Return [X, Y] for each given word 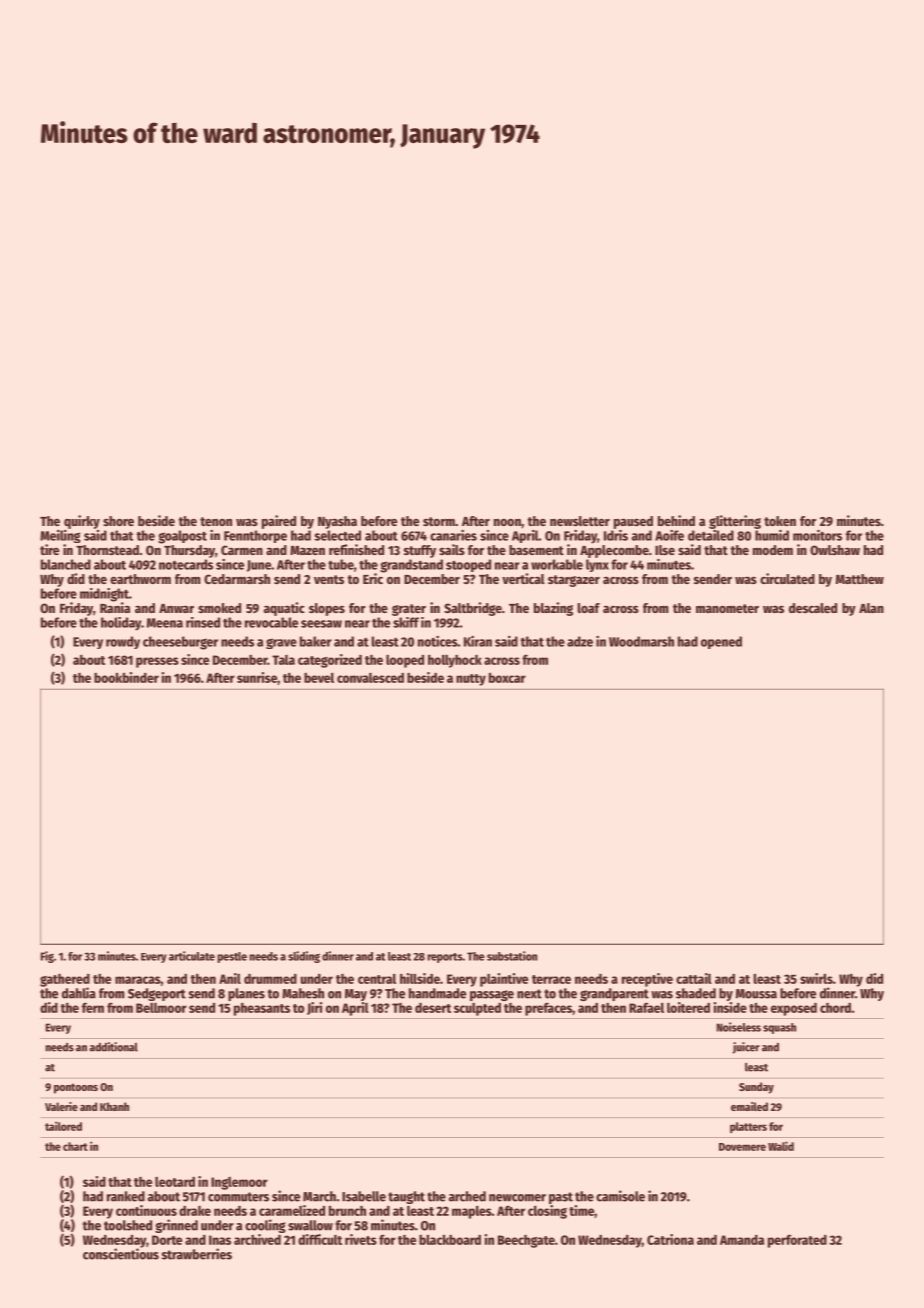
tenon [216, 521]
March [319, 1196]
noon [507, 522]
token [780, 521]
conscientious [121, 1254]
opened [721, 642]
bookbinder [126, 677]
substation [512, 956]
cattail [694, 978]
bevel [319, 678]
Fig [47, 957]
